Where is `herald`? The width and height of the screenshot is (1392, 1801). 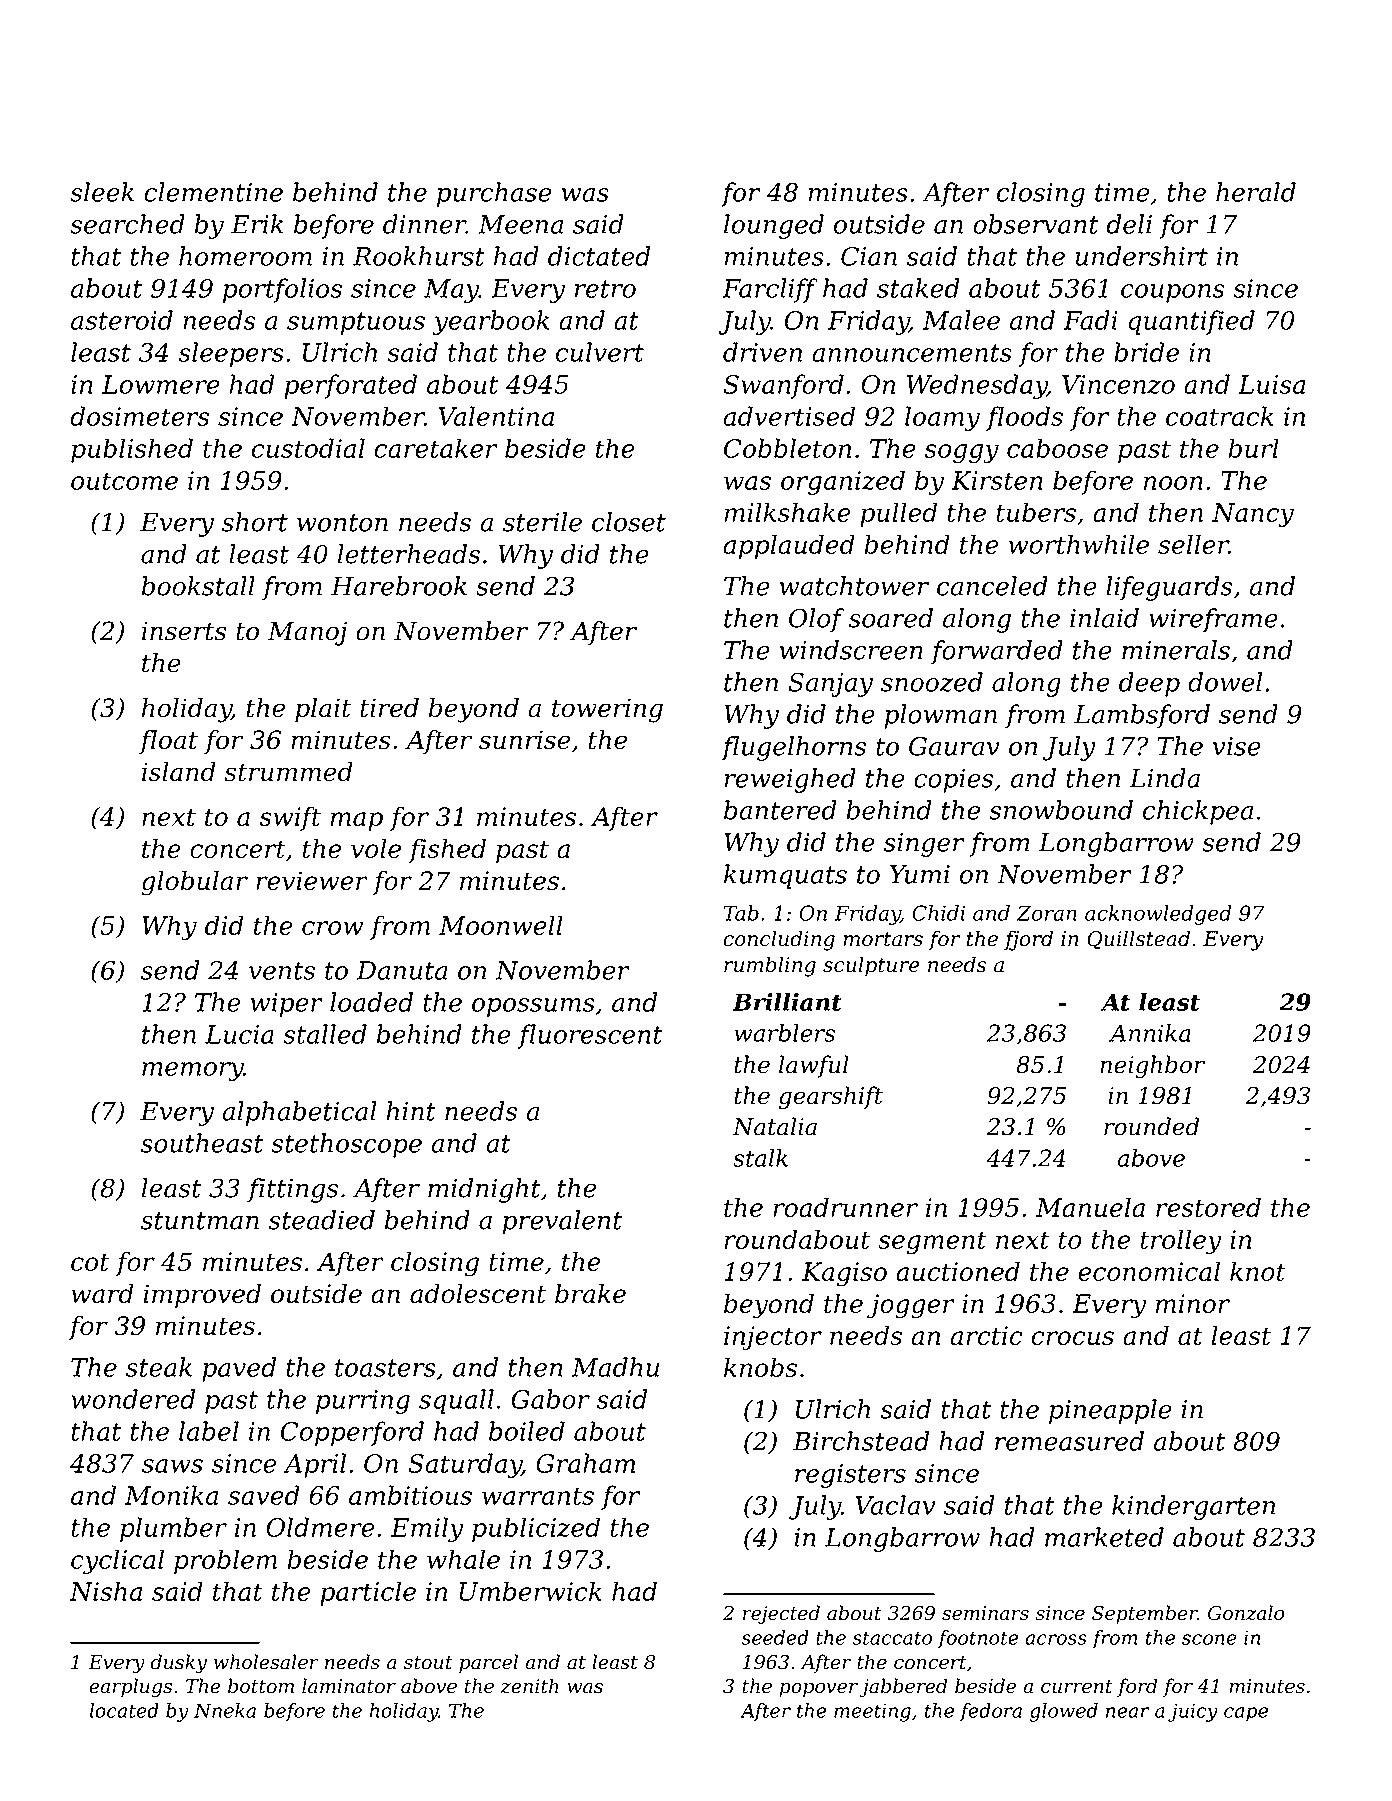 herald is located at coordinates (1256, 192).
